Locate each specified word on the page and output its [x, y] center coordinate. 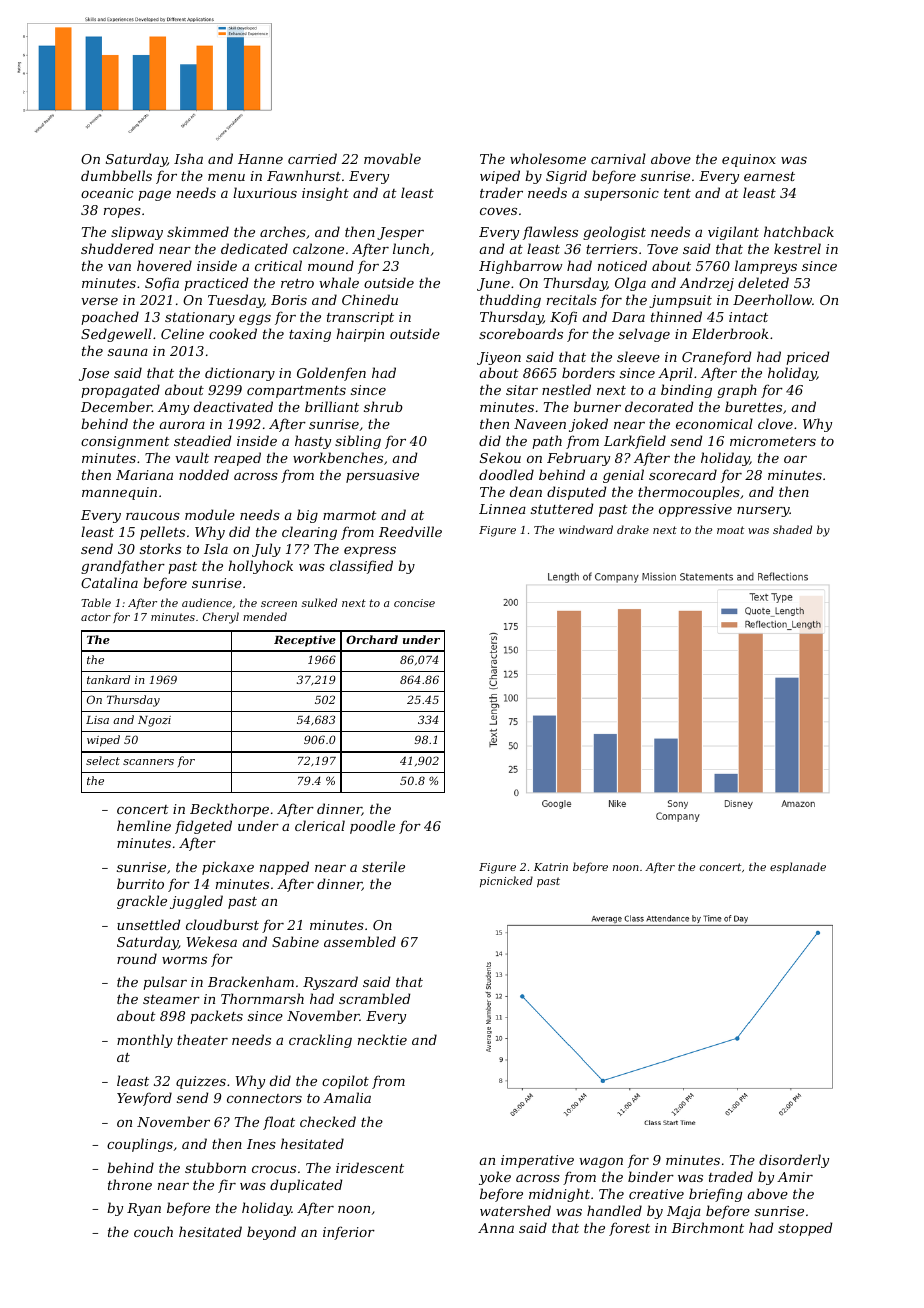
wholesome [548, 158]
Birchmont [707, 1227]
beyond [271, 1233]
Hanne [260, 159]
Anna [496, 1228]
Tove [662, 249]
